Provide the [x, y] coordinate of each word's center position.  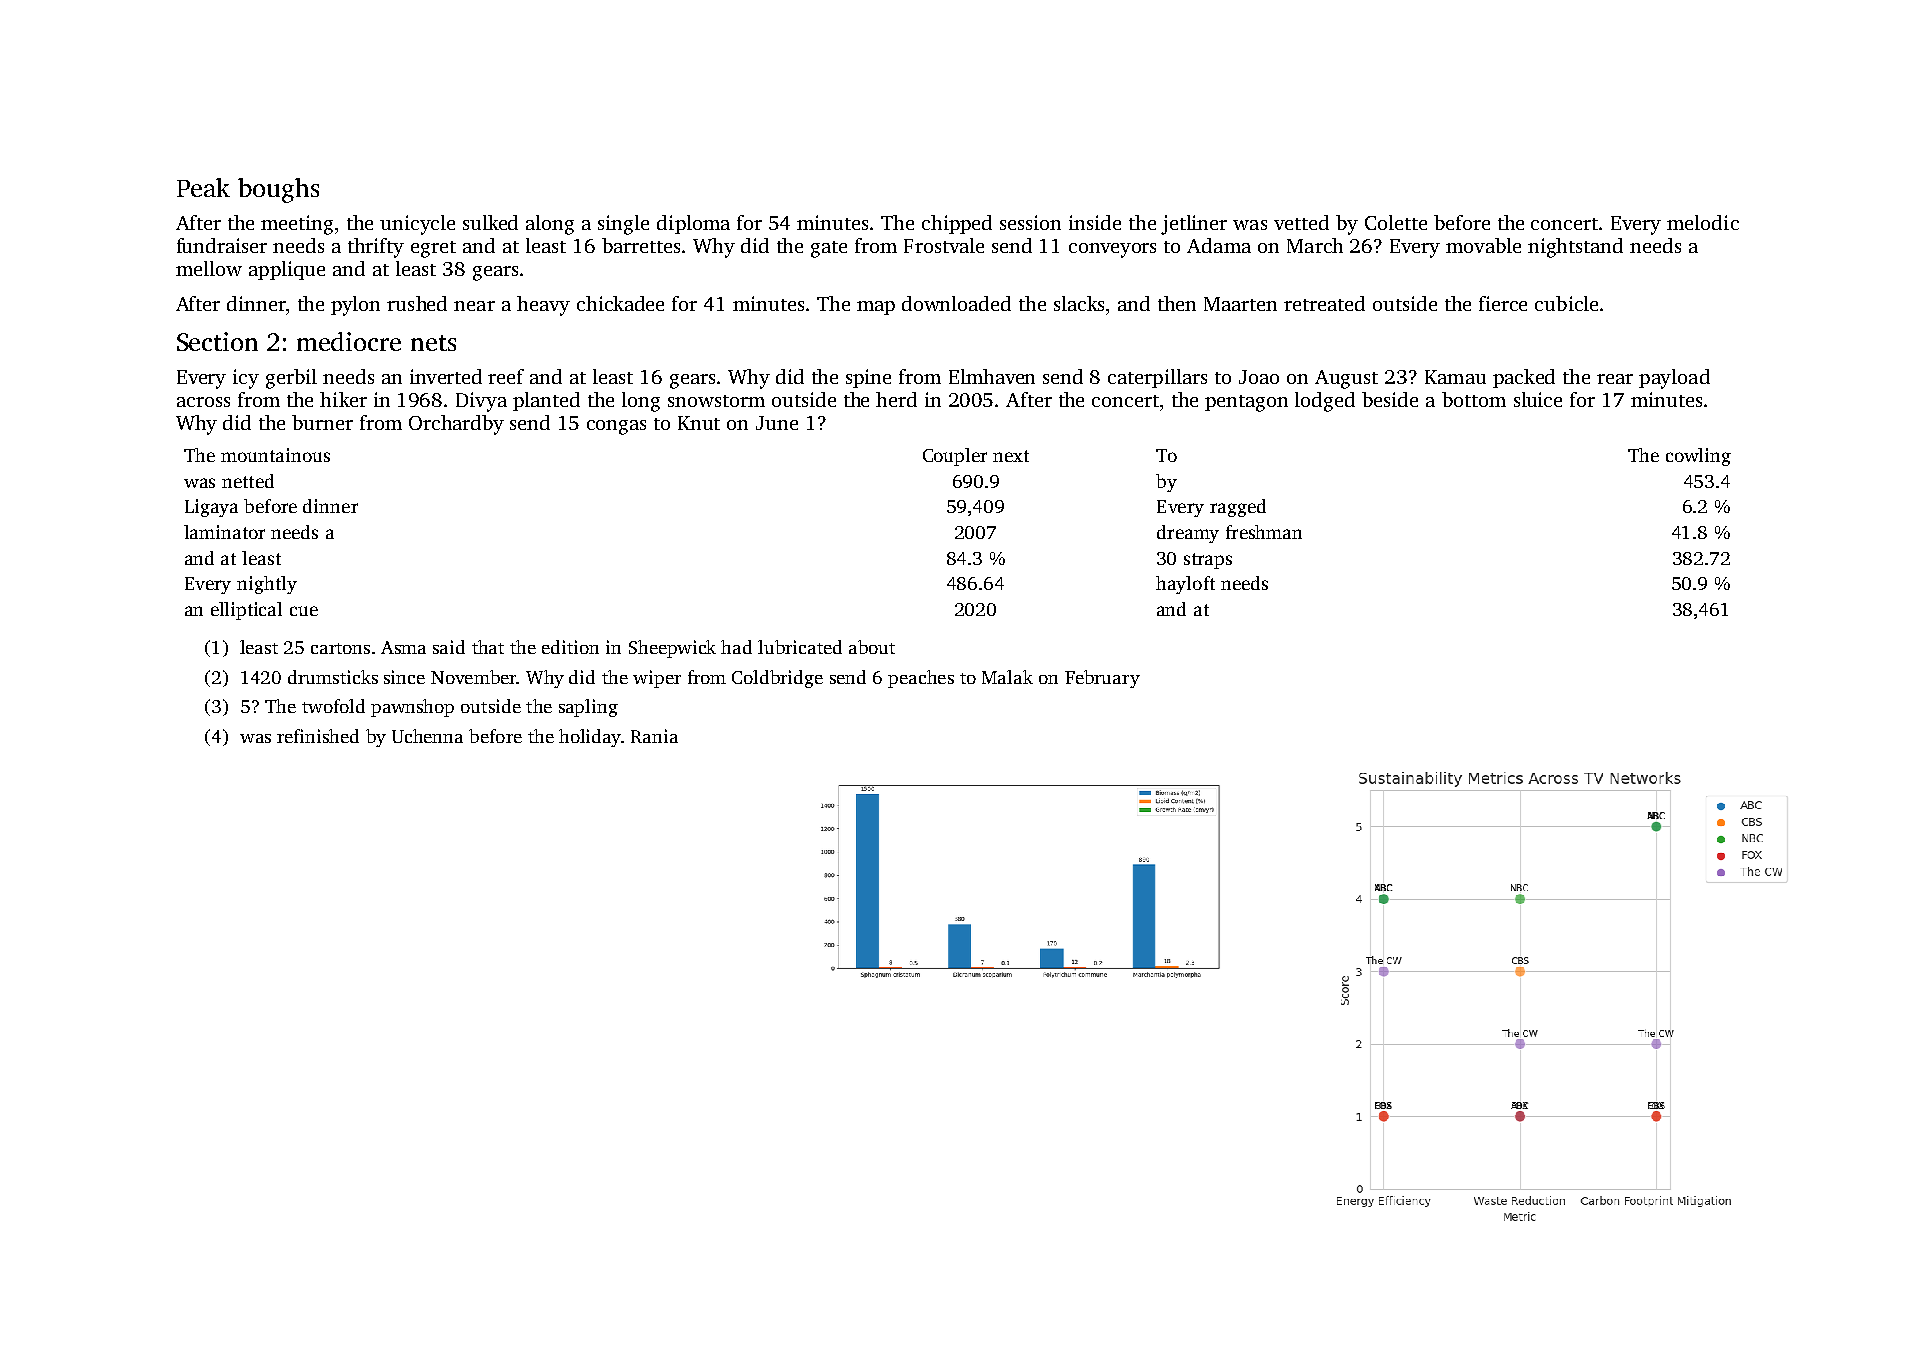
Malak [1007, 677]
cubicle [1566, 303]
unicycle [417, 225]
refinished [318, 736]
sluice [1538, 399]
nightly [267, 585]
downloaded [956, 303]
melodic [1703, 222]
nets [433, 343]
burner [322, 422]
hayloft [1185, 585]
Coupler [955, 457]
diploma [693, 224]
